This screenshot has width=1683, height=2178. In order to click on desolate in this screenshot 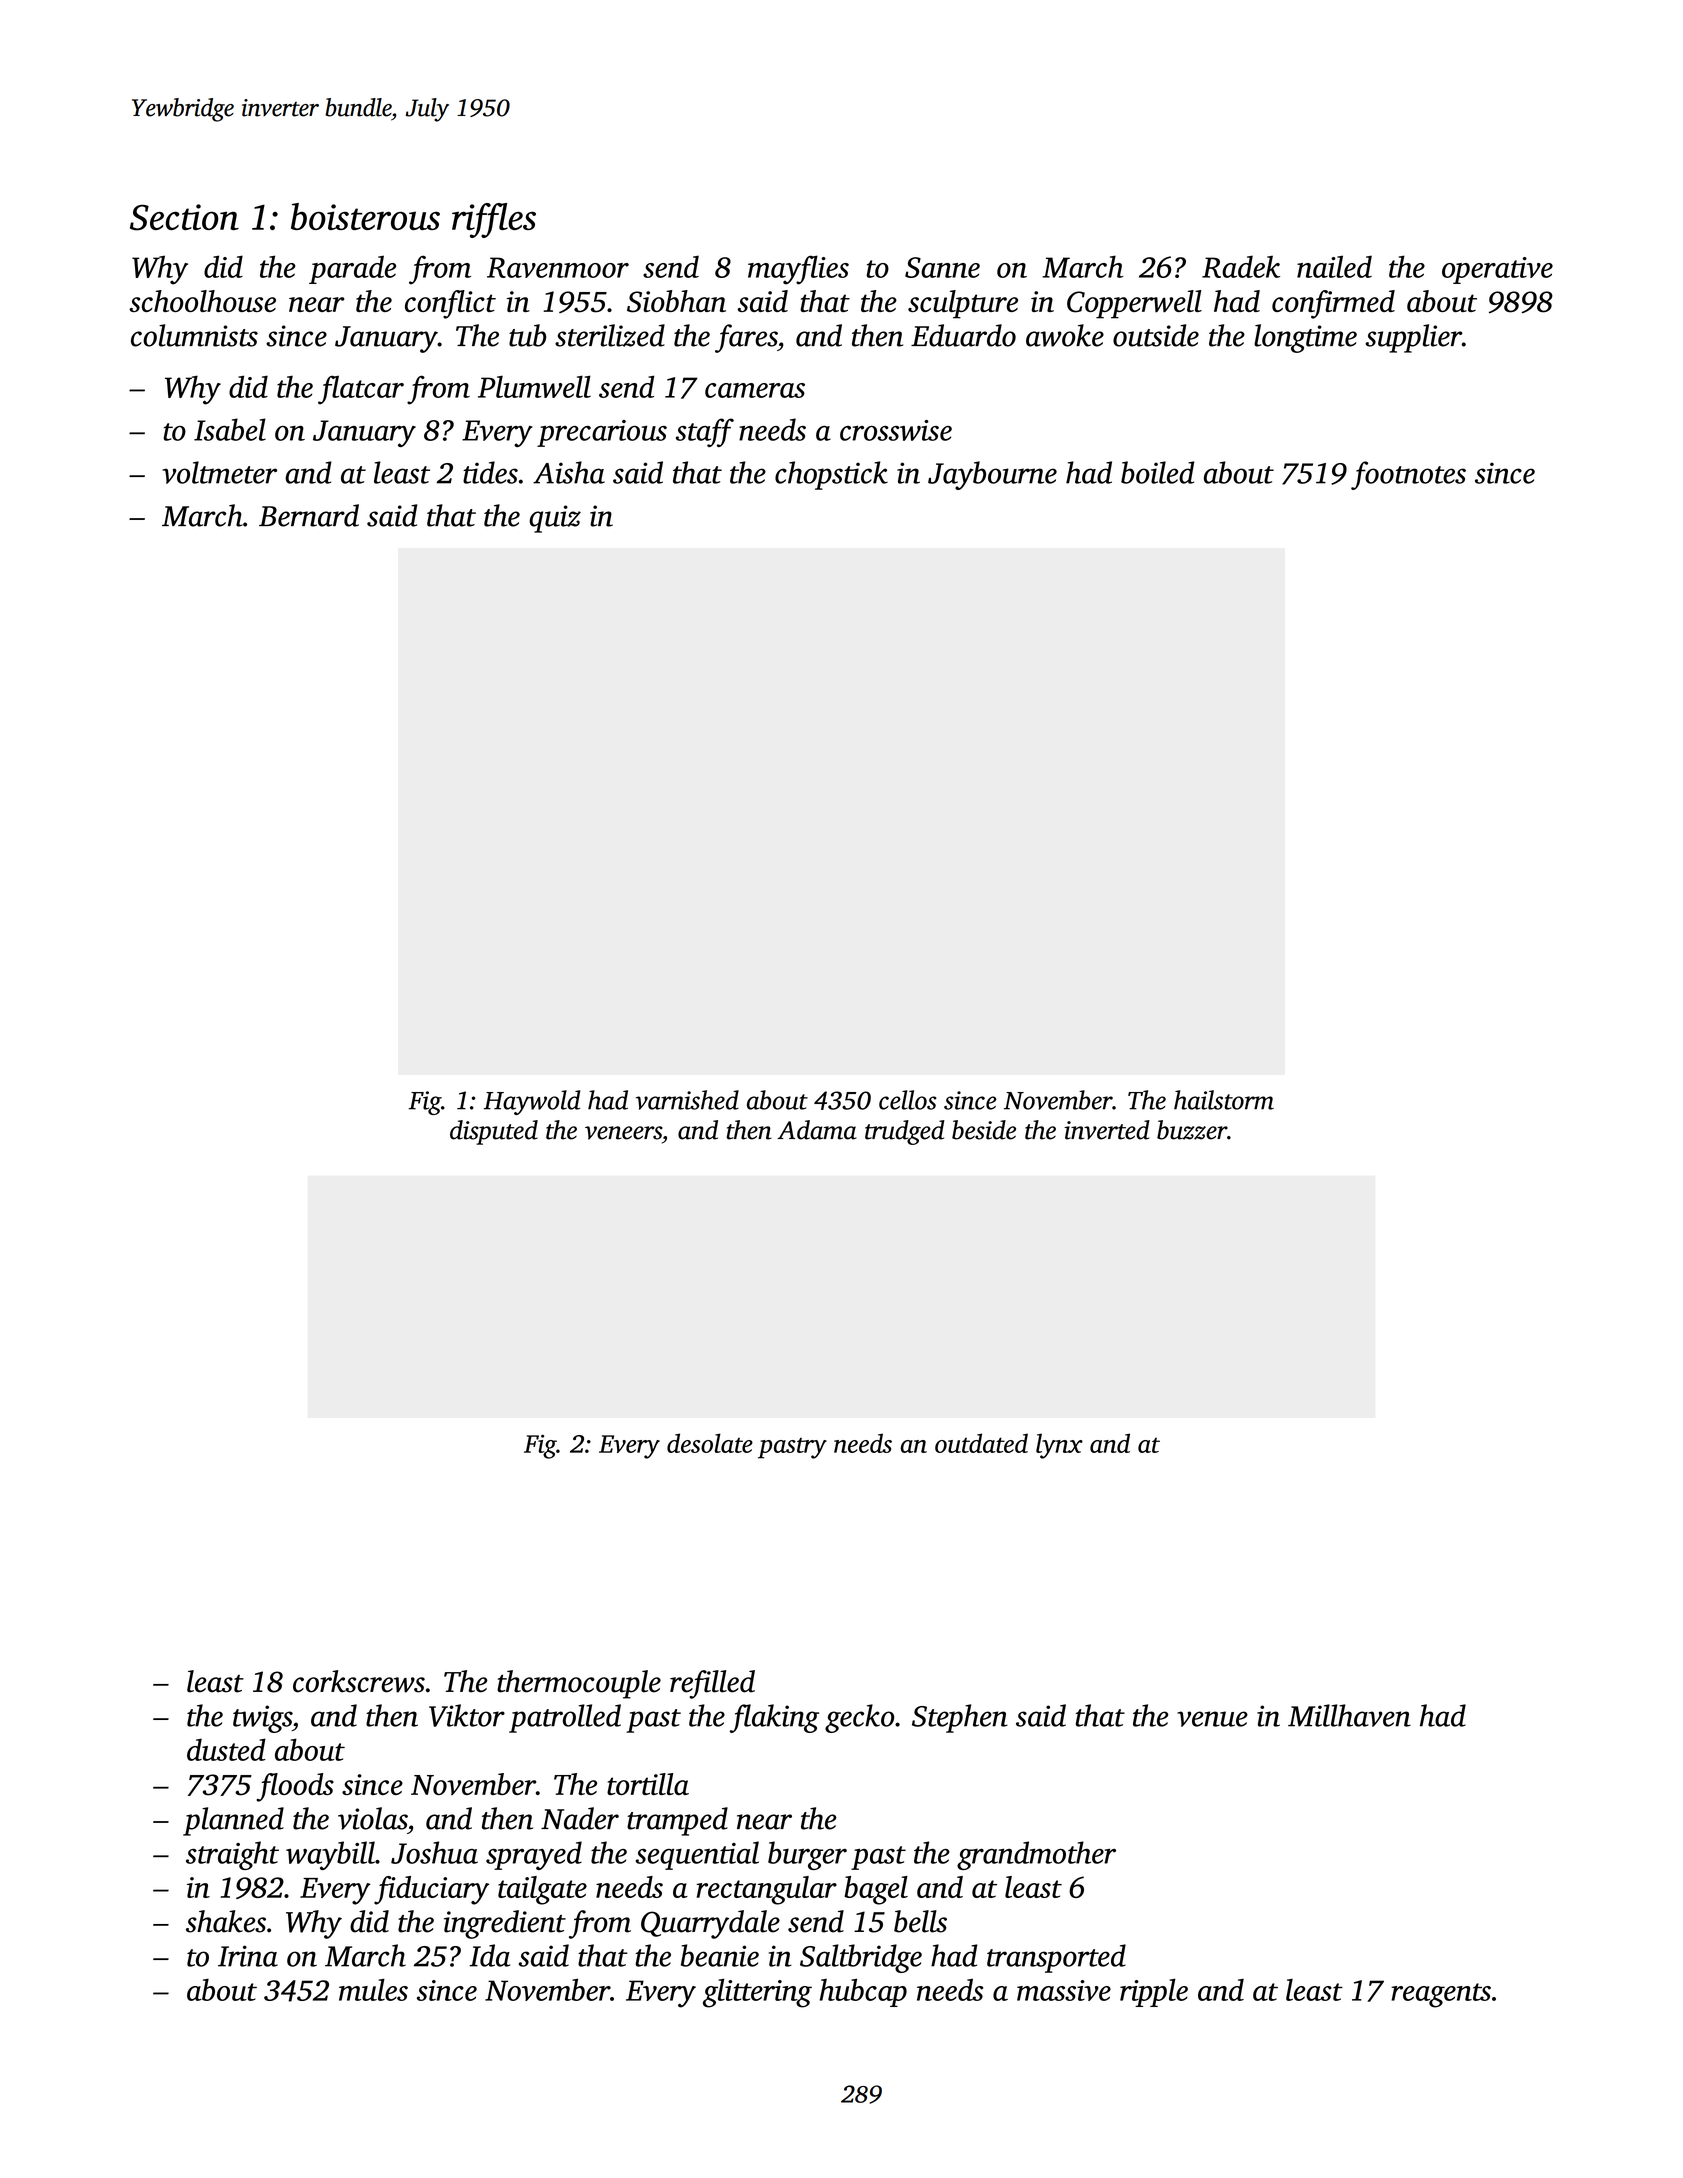, I will do `click(710, 1443)`.
